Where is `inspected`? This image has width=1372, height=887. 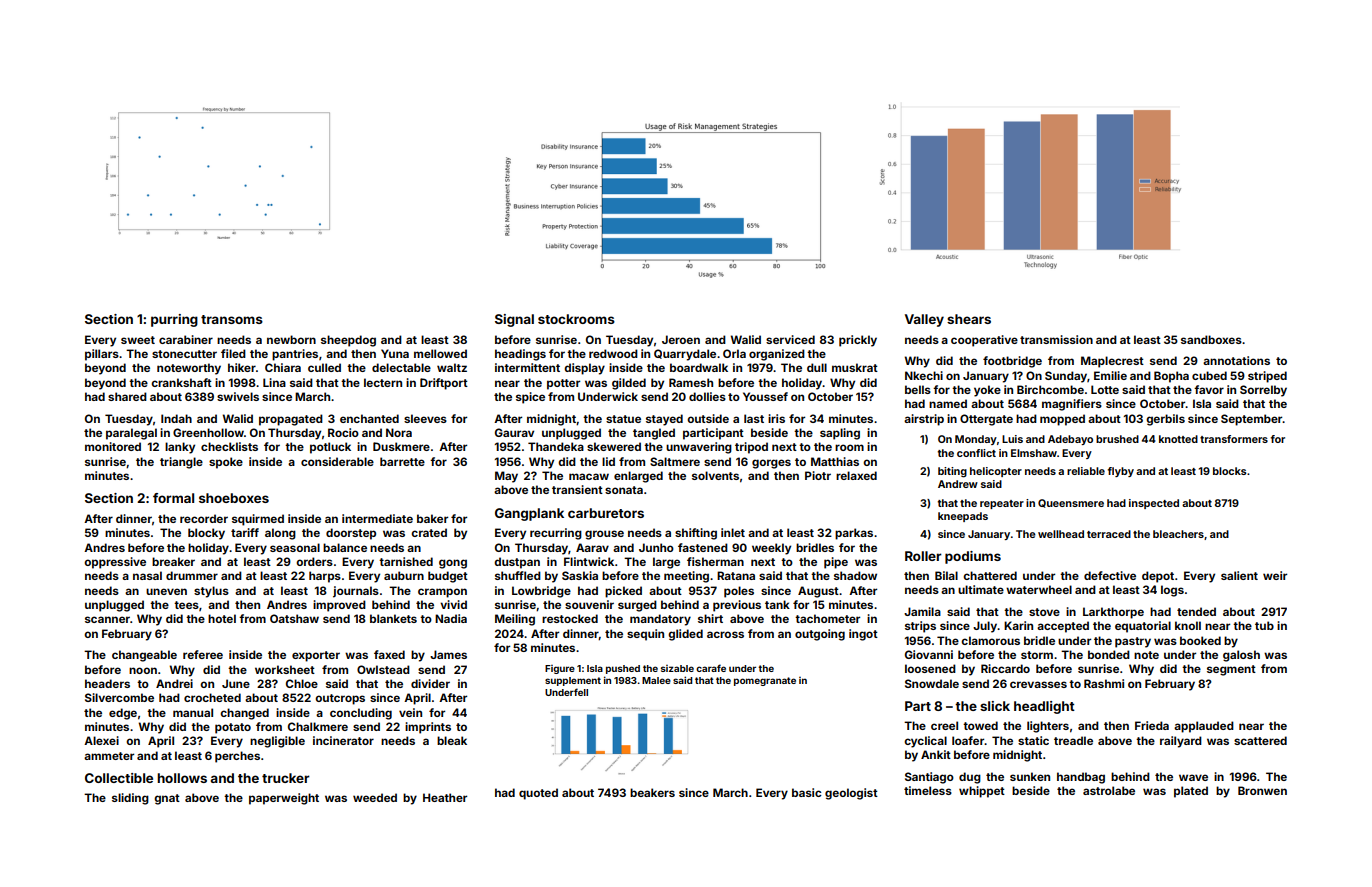 inspected is located at coordinates (1154, 504).
